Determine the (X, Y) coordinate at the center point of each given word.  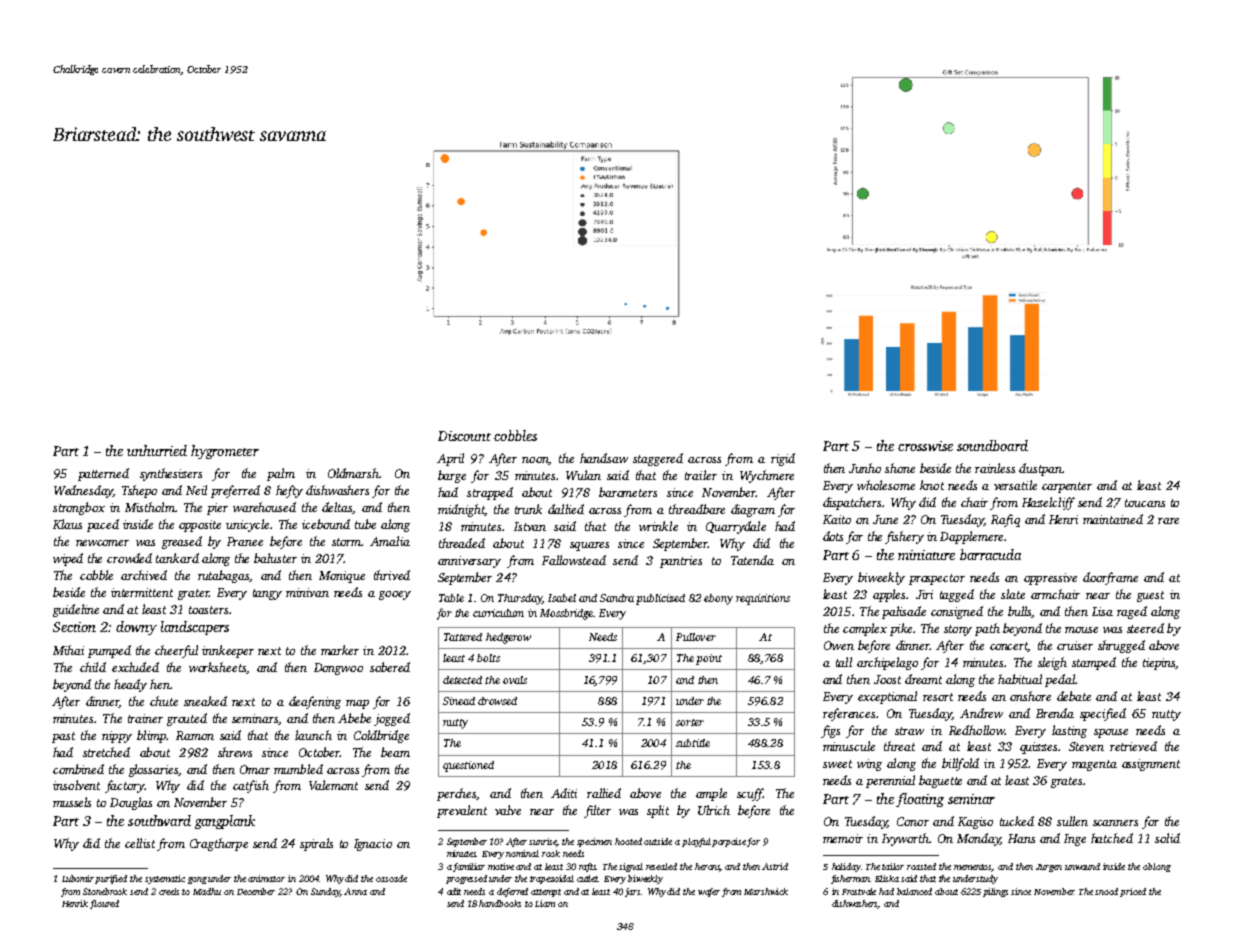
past (63, 737)
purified (111, 879)
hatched (1112, 838)
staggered (658, 459)
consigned (957, 612)
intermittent (142, 592)
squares (589, 546)
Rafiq (1005, 520)
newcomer (102, 543)
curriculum (498, 613)
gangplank (225, 822)
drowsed (497, 701)
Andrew (981, 713)
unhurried (157, 450)
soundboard (992, 445)
